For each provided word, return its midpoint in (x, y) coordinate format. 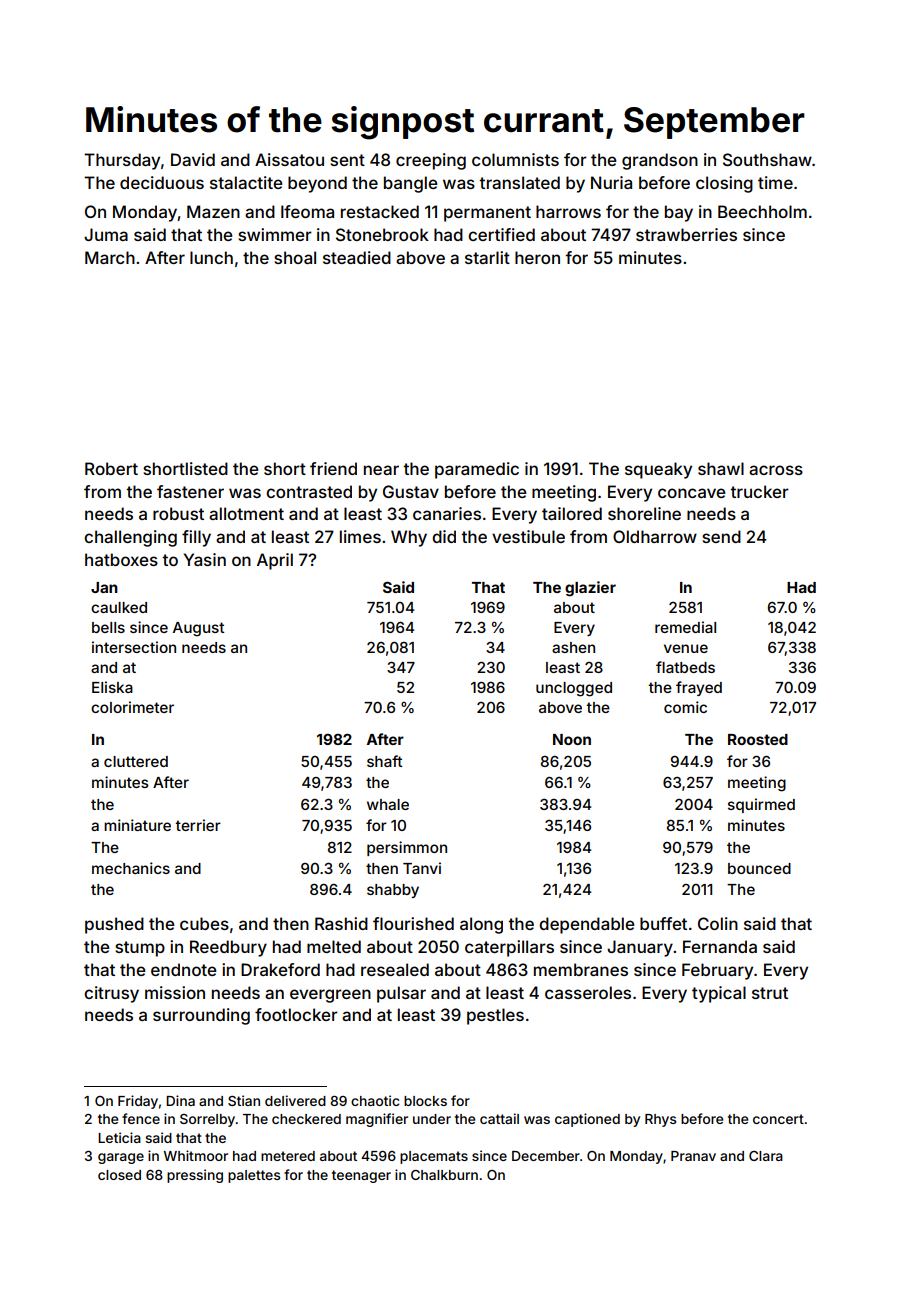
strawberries (686, 234)
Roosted (758, 739)
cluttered (136, 761)
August (198, 629)
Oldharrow (655, 536)
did (444, 536)
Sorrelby (207, 1120)
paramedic (477, 470)
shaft (384, 761)
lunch (211, 257)
